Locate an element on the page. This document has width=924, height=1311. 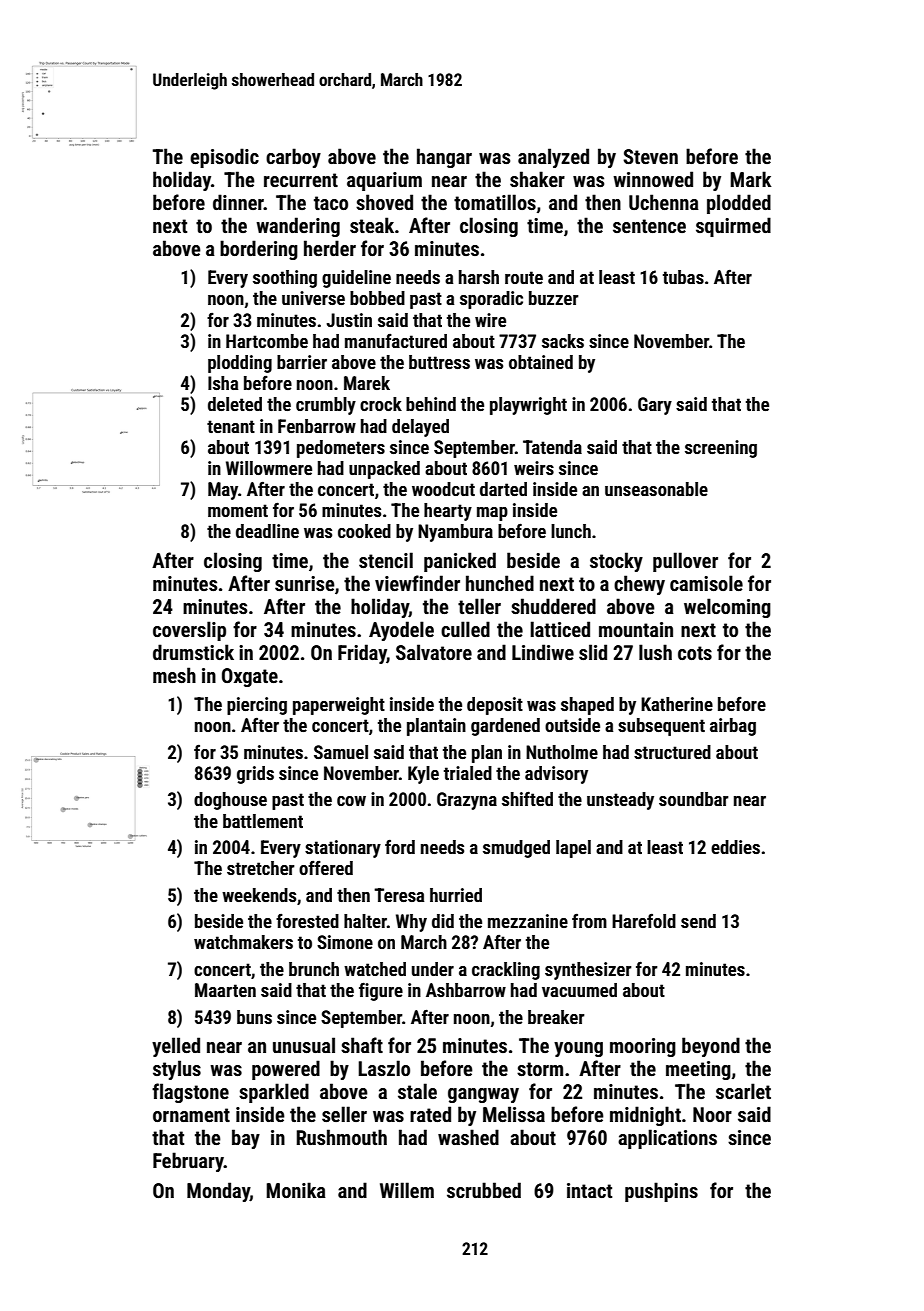
Willowmere is located at coordinates (269, 468).
